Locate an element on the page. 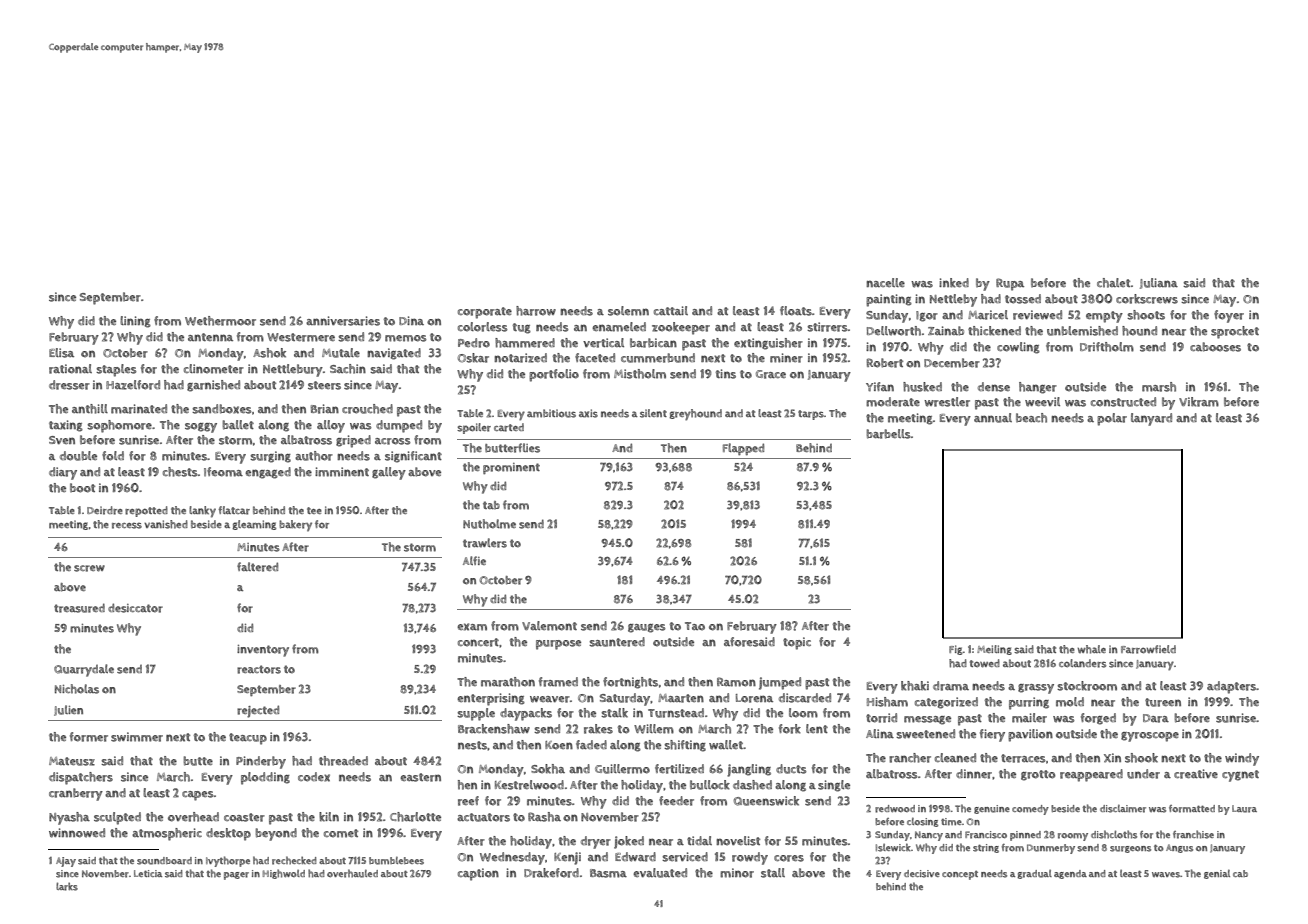  Nettlebury is located at coordinates (293, 370).
